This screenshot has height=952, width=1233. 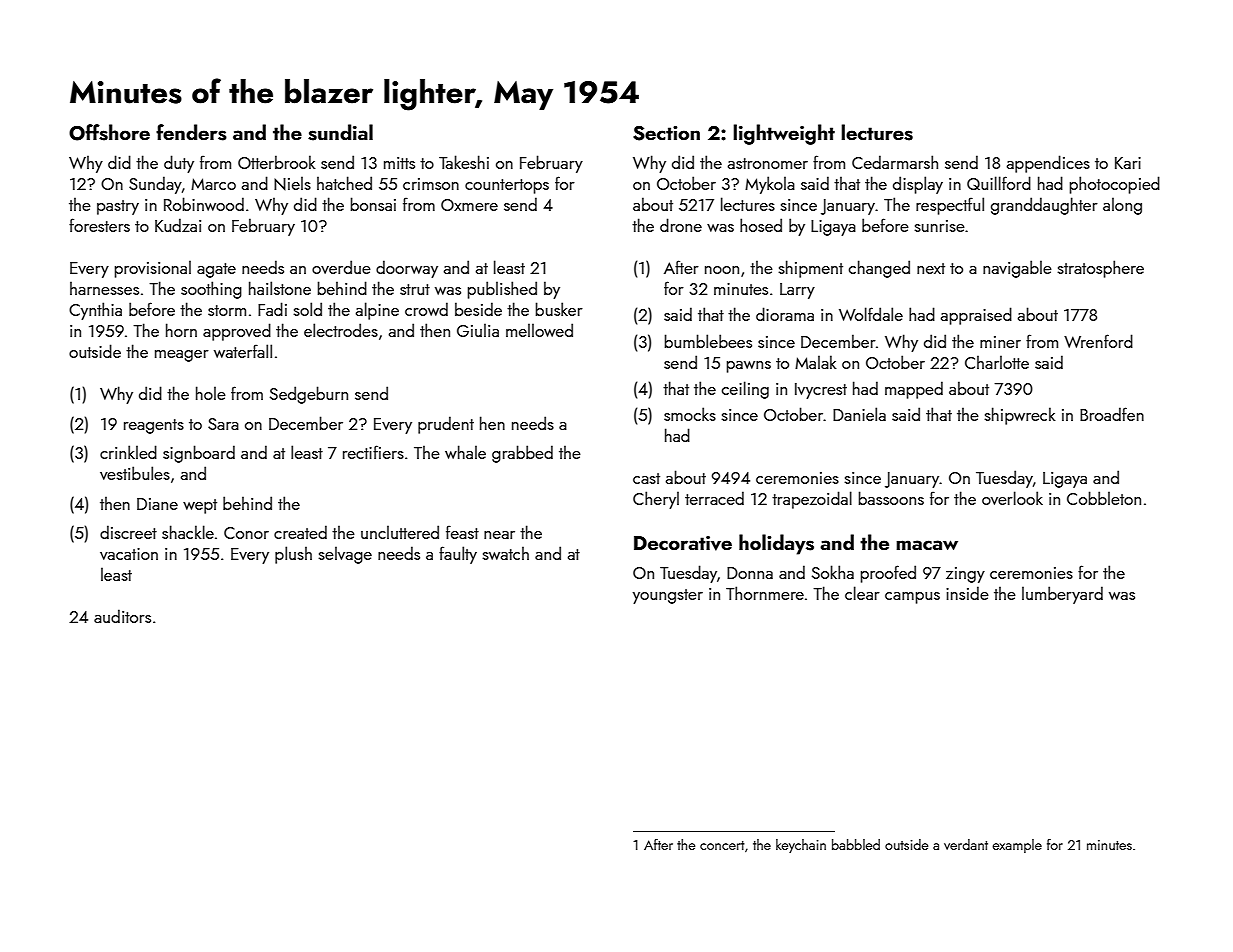 What do you see at coordinates (373, 204) in the screenshot?
I see `bonsai` at bounding box center [373, 204].
